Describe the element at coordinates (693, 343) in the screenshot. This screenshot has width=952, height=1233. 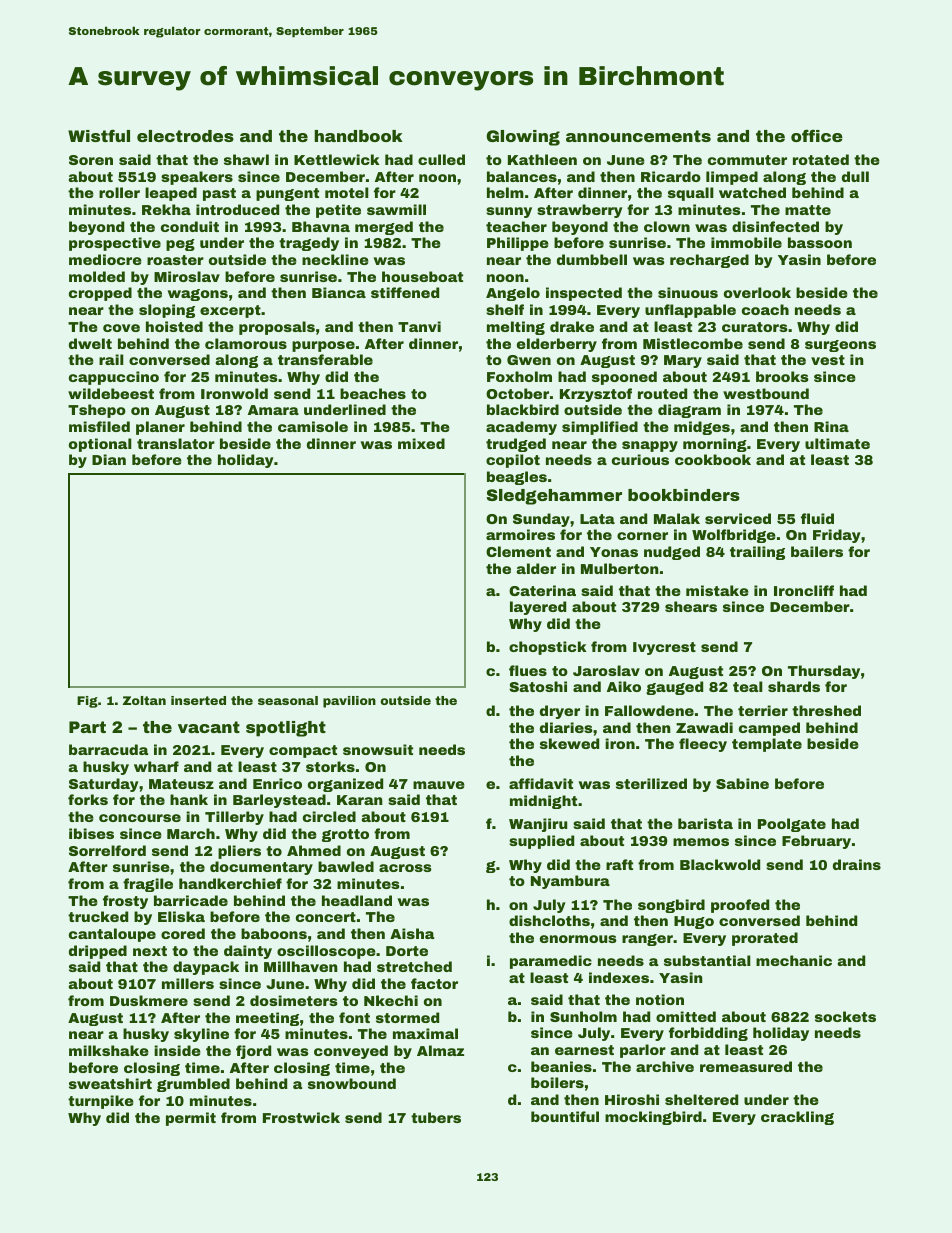
I see `Mistlecombe` at that location.
